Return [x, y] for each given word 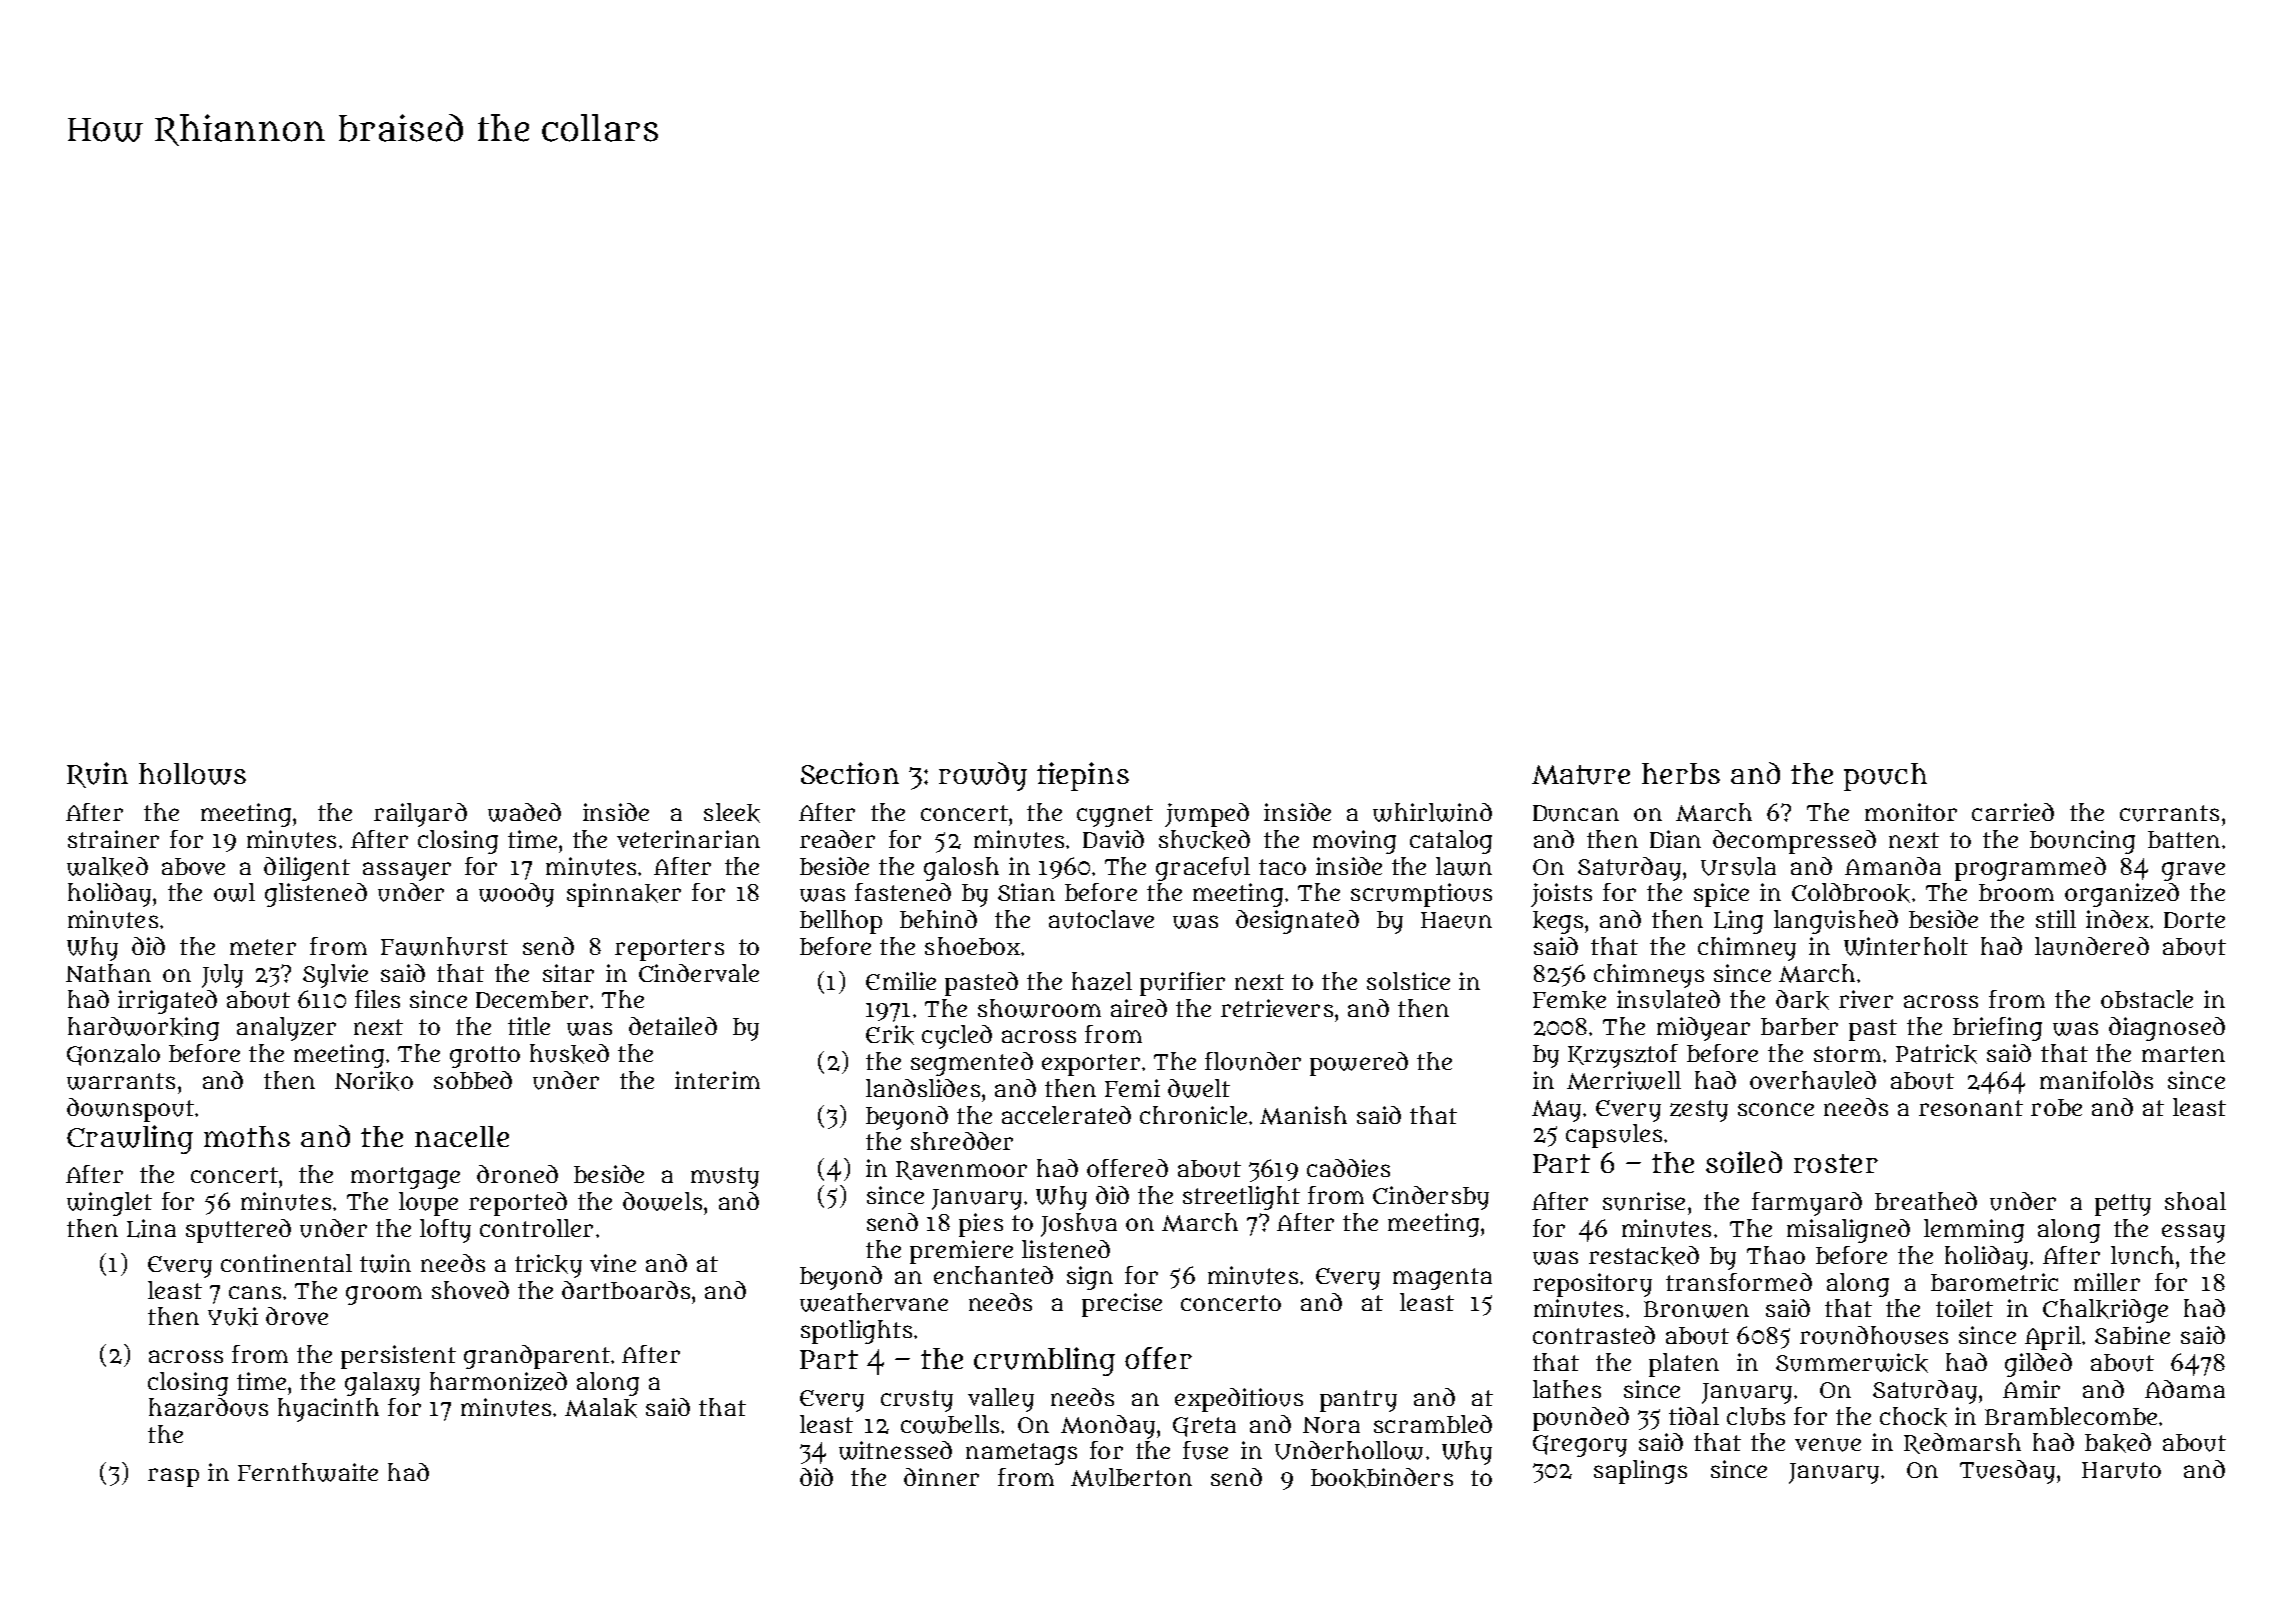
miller [2107, 1282]
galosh [961, 869]
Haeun [1456, 920]
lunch [2142, 1255]
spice [1721, 895]
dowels [662, 1201]
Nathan [108, 973]
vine [613, 1263]
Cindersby [1431, 1198]
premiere [961, 1252]
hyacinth [328, 1410]
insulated [1668, 999]
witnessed [895, 1450]
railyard [420, 815]
